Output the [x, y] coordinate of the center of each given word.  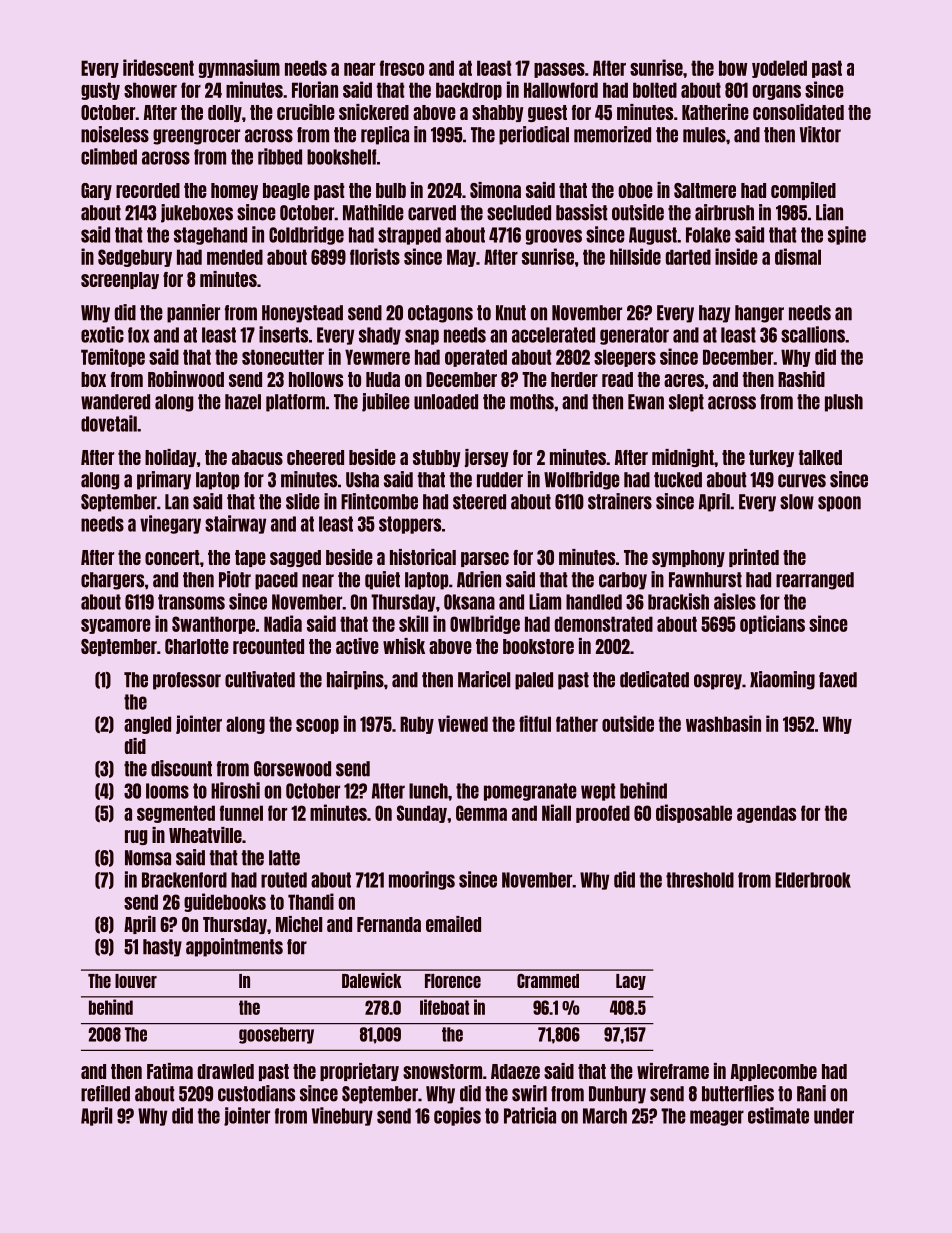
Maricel [484, 679]
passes [559, 70]
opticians [772, 624]
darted [688, 257]
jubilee [386, 402]
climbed [109, 156]
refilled [105, 1093]
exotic [102, 334]
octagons [440, 314]
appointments [234, 947]
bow [733, 68]
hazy [714, 314]
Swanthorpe [213, 625]
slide [303, 501]
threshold [700, 880]
